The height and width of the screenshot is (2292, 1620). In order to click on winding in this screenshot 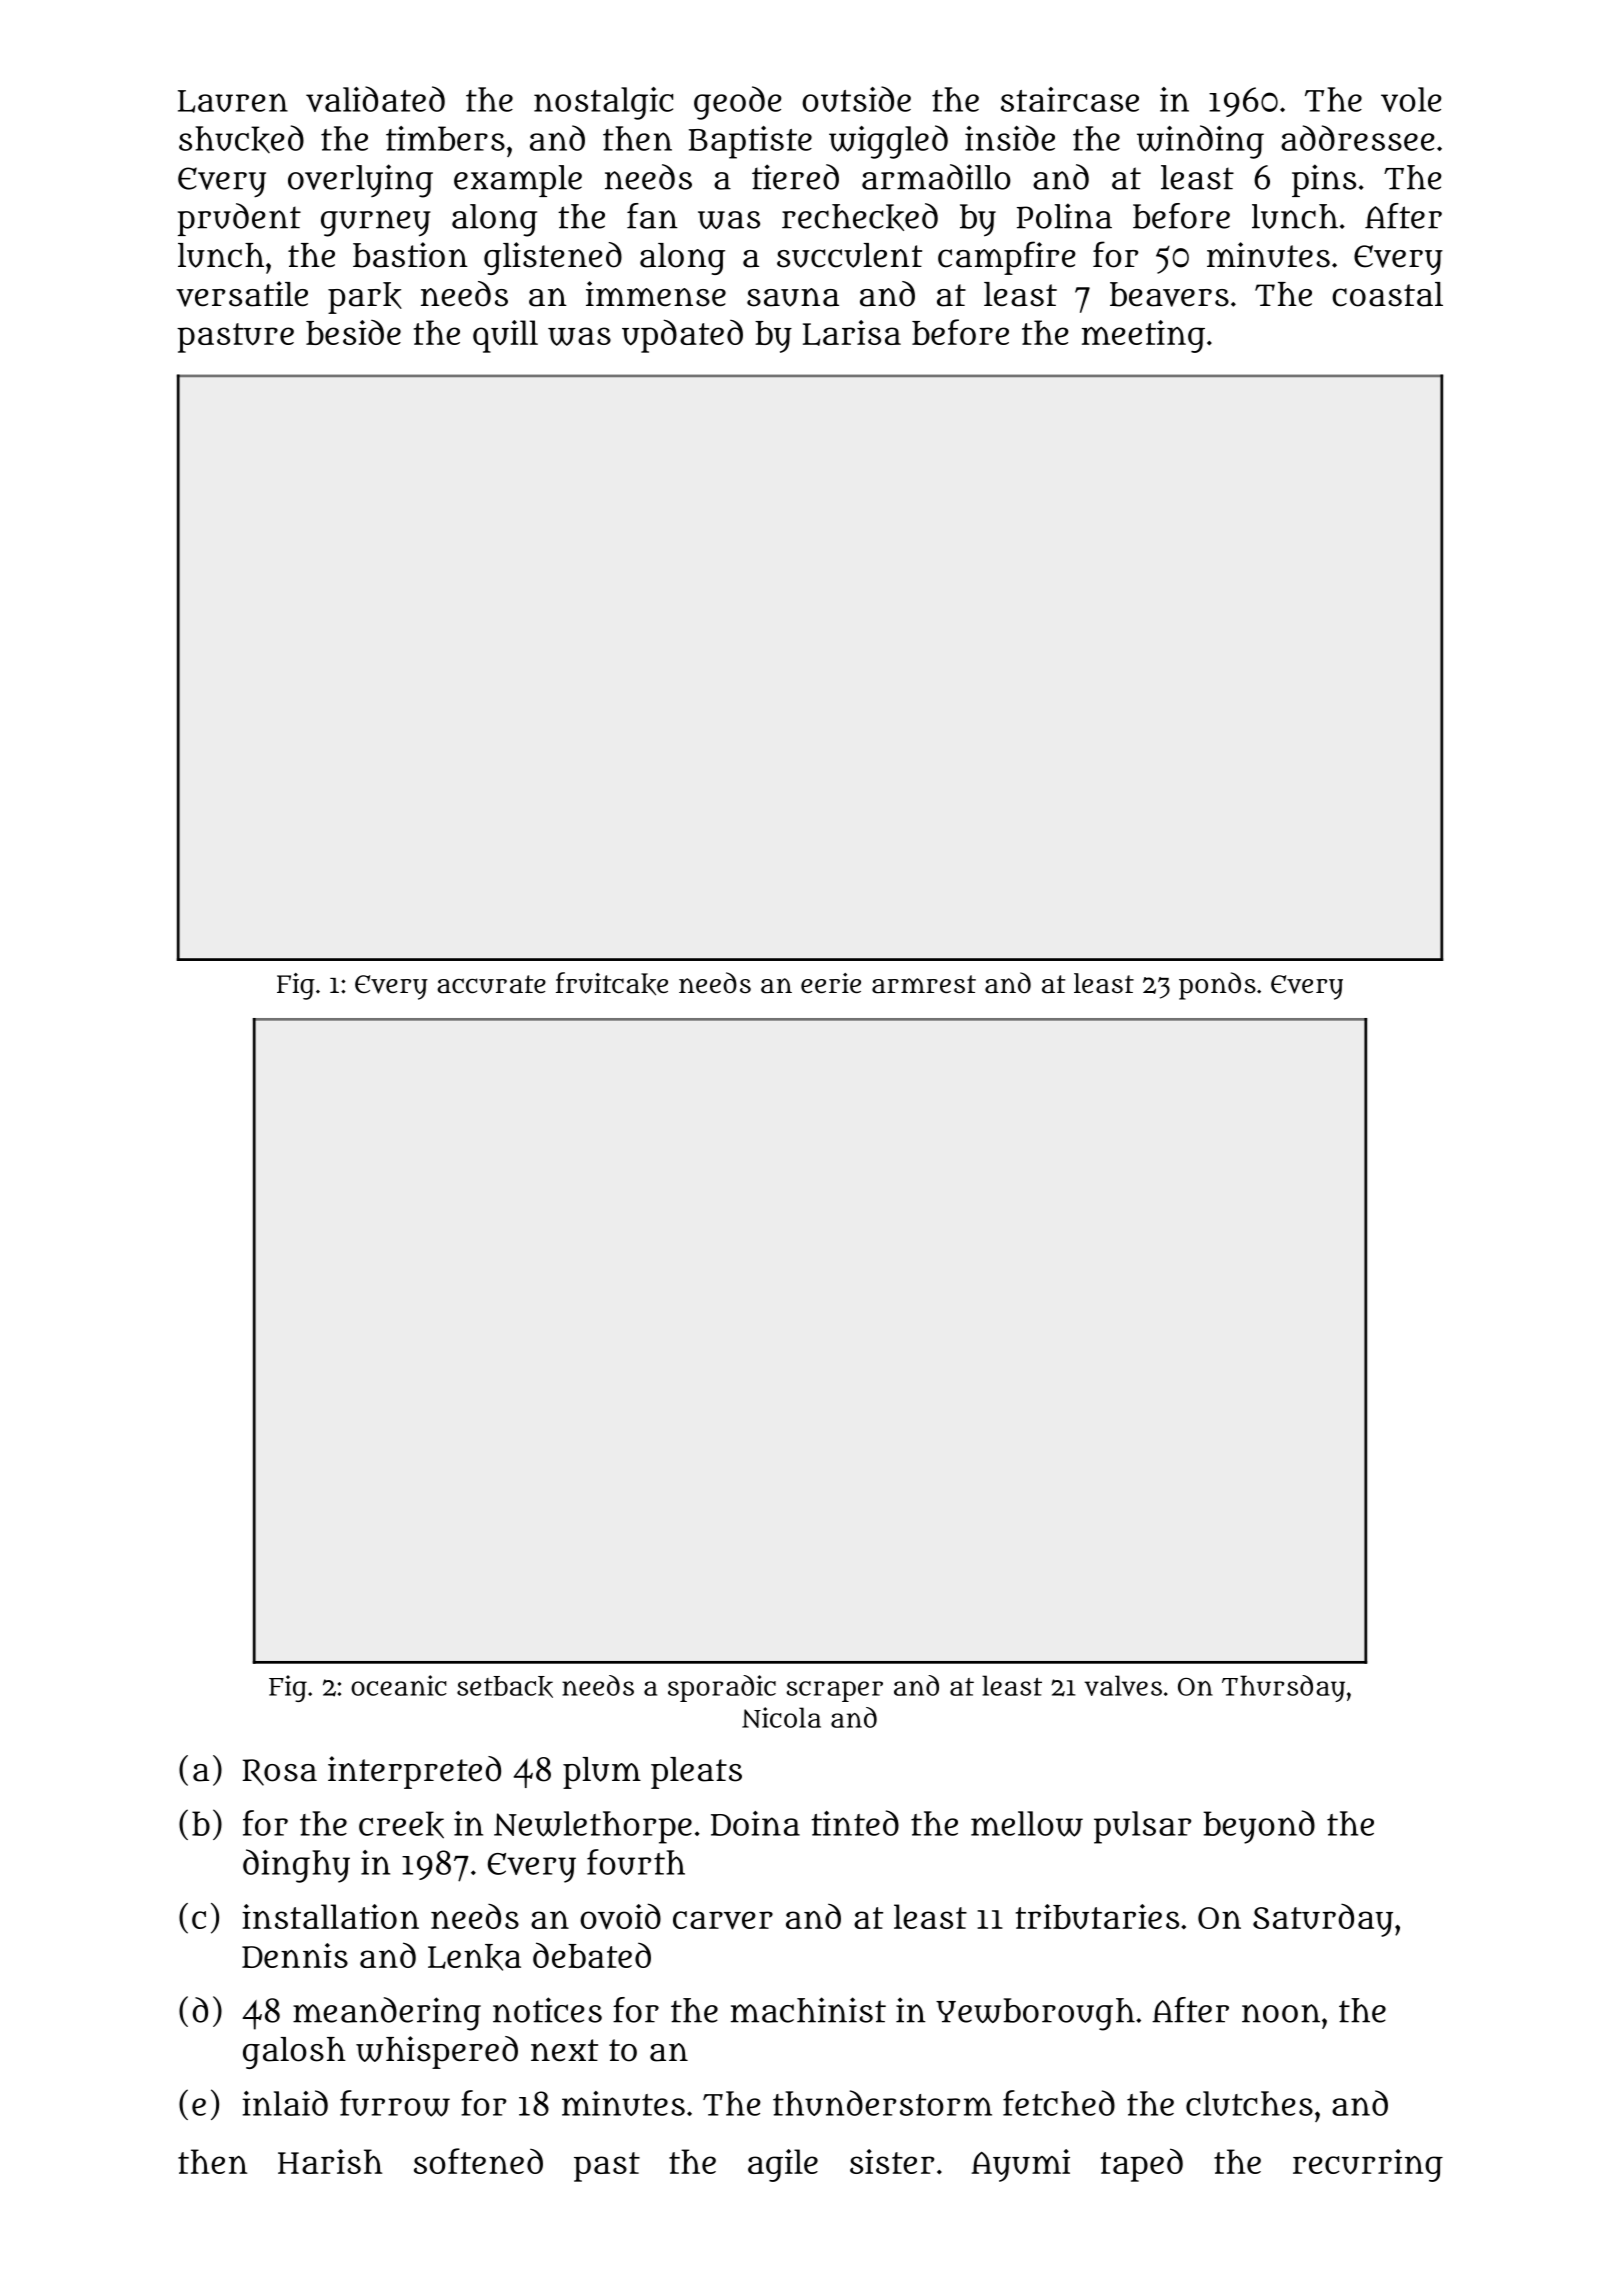, I will do `click(1200, 142)`.
